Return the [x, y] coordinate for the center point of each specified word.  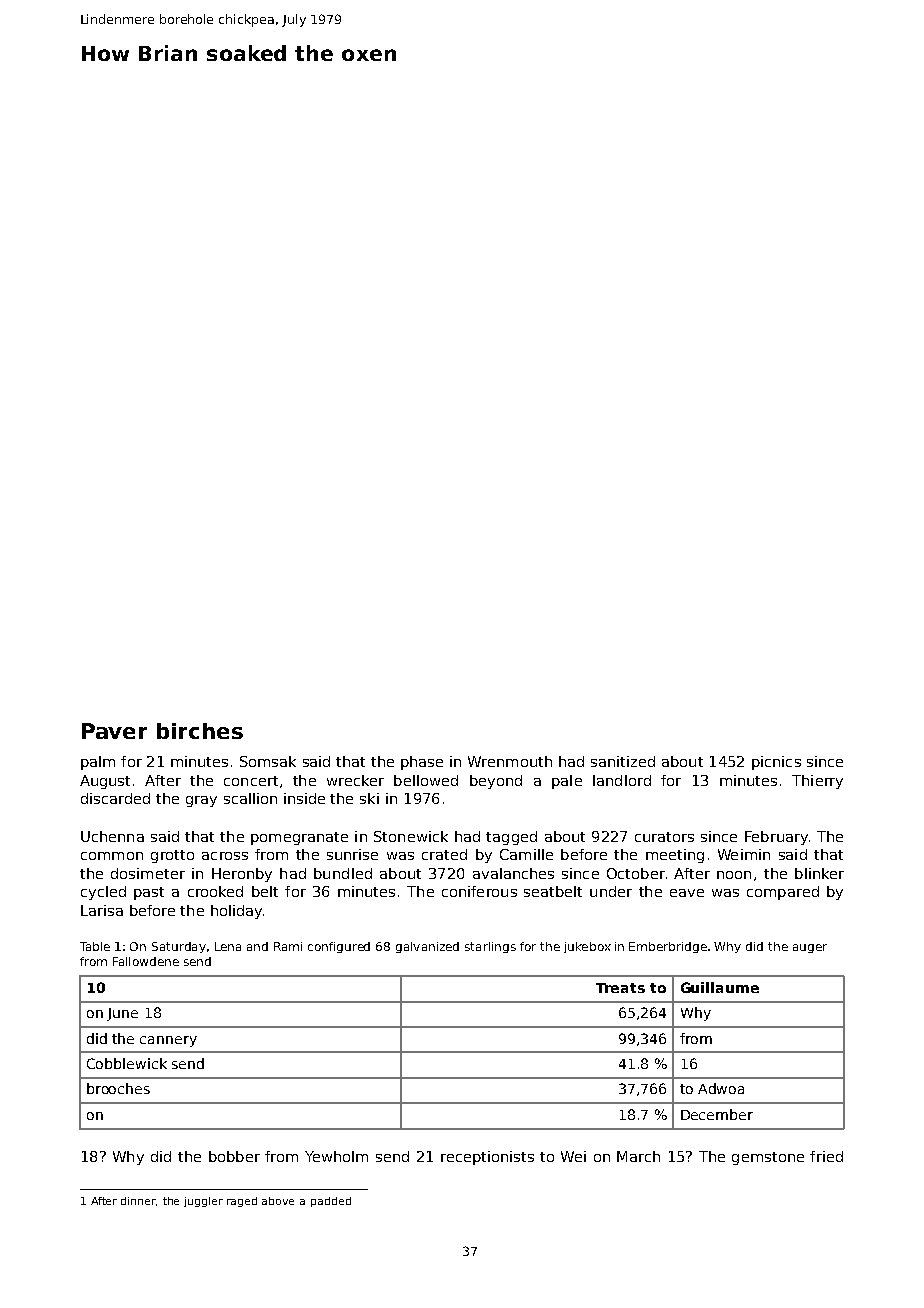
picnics [776, 763]
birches [200, 731]
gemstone [768, 1158]
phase [422, 763]
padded [331, 1202]
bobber [234, 1156]
